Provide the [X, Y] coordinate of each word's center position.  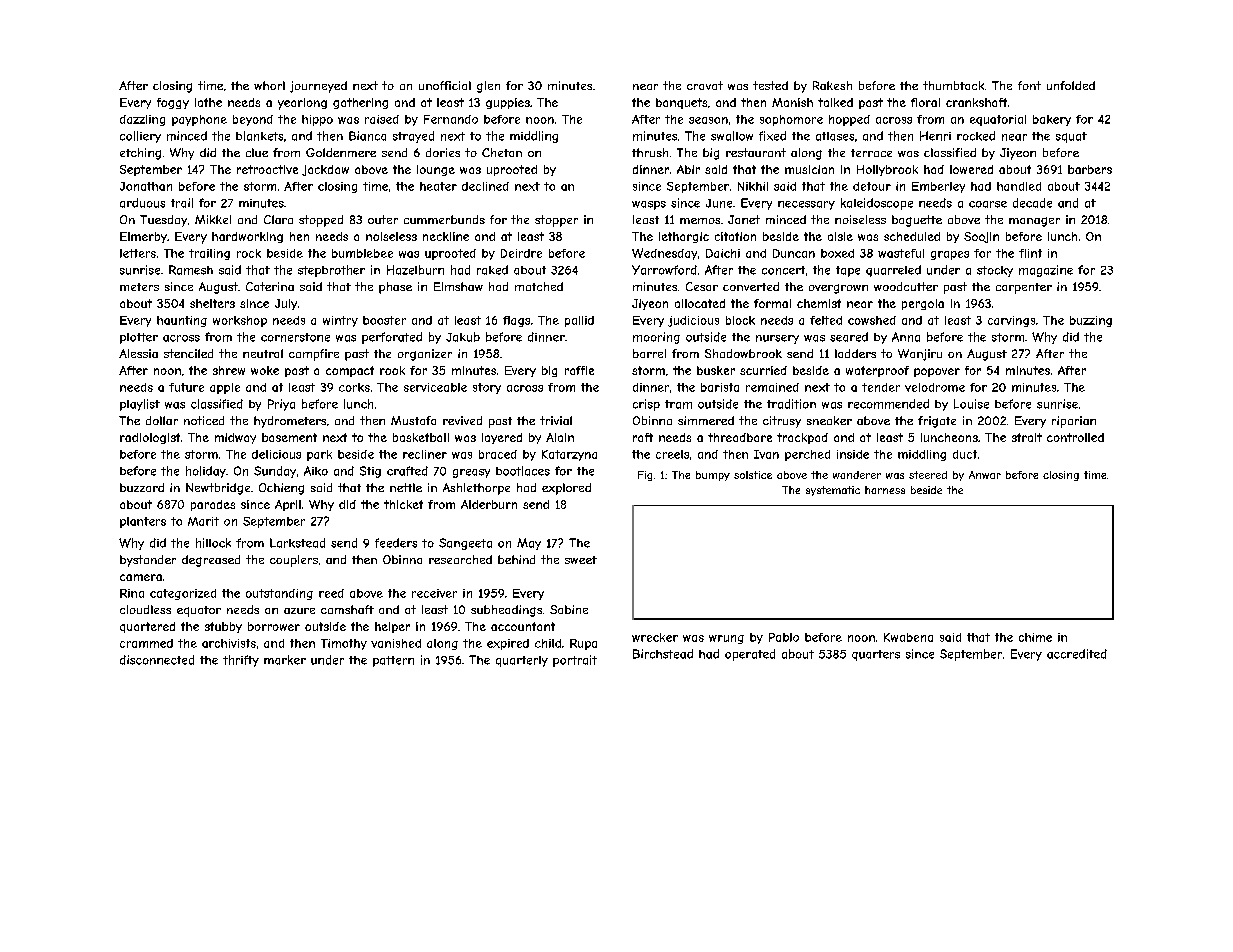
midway [235, 438]
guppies [508, 103]
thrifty [241, 661]
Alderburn [489, 504]
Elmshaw [458, 286]
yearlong [302, 104]
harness [885, 490]
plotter [139, 338]
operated [750, 655]
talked [835, 102]
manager [1034, 222]
